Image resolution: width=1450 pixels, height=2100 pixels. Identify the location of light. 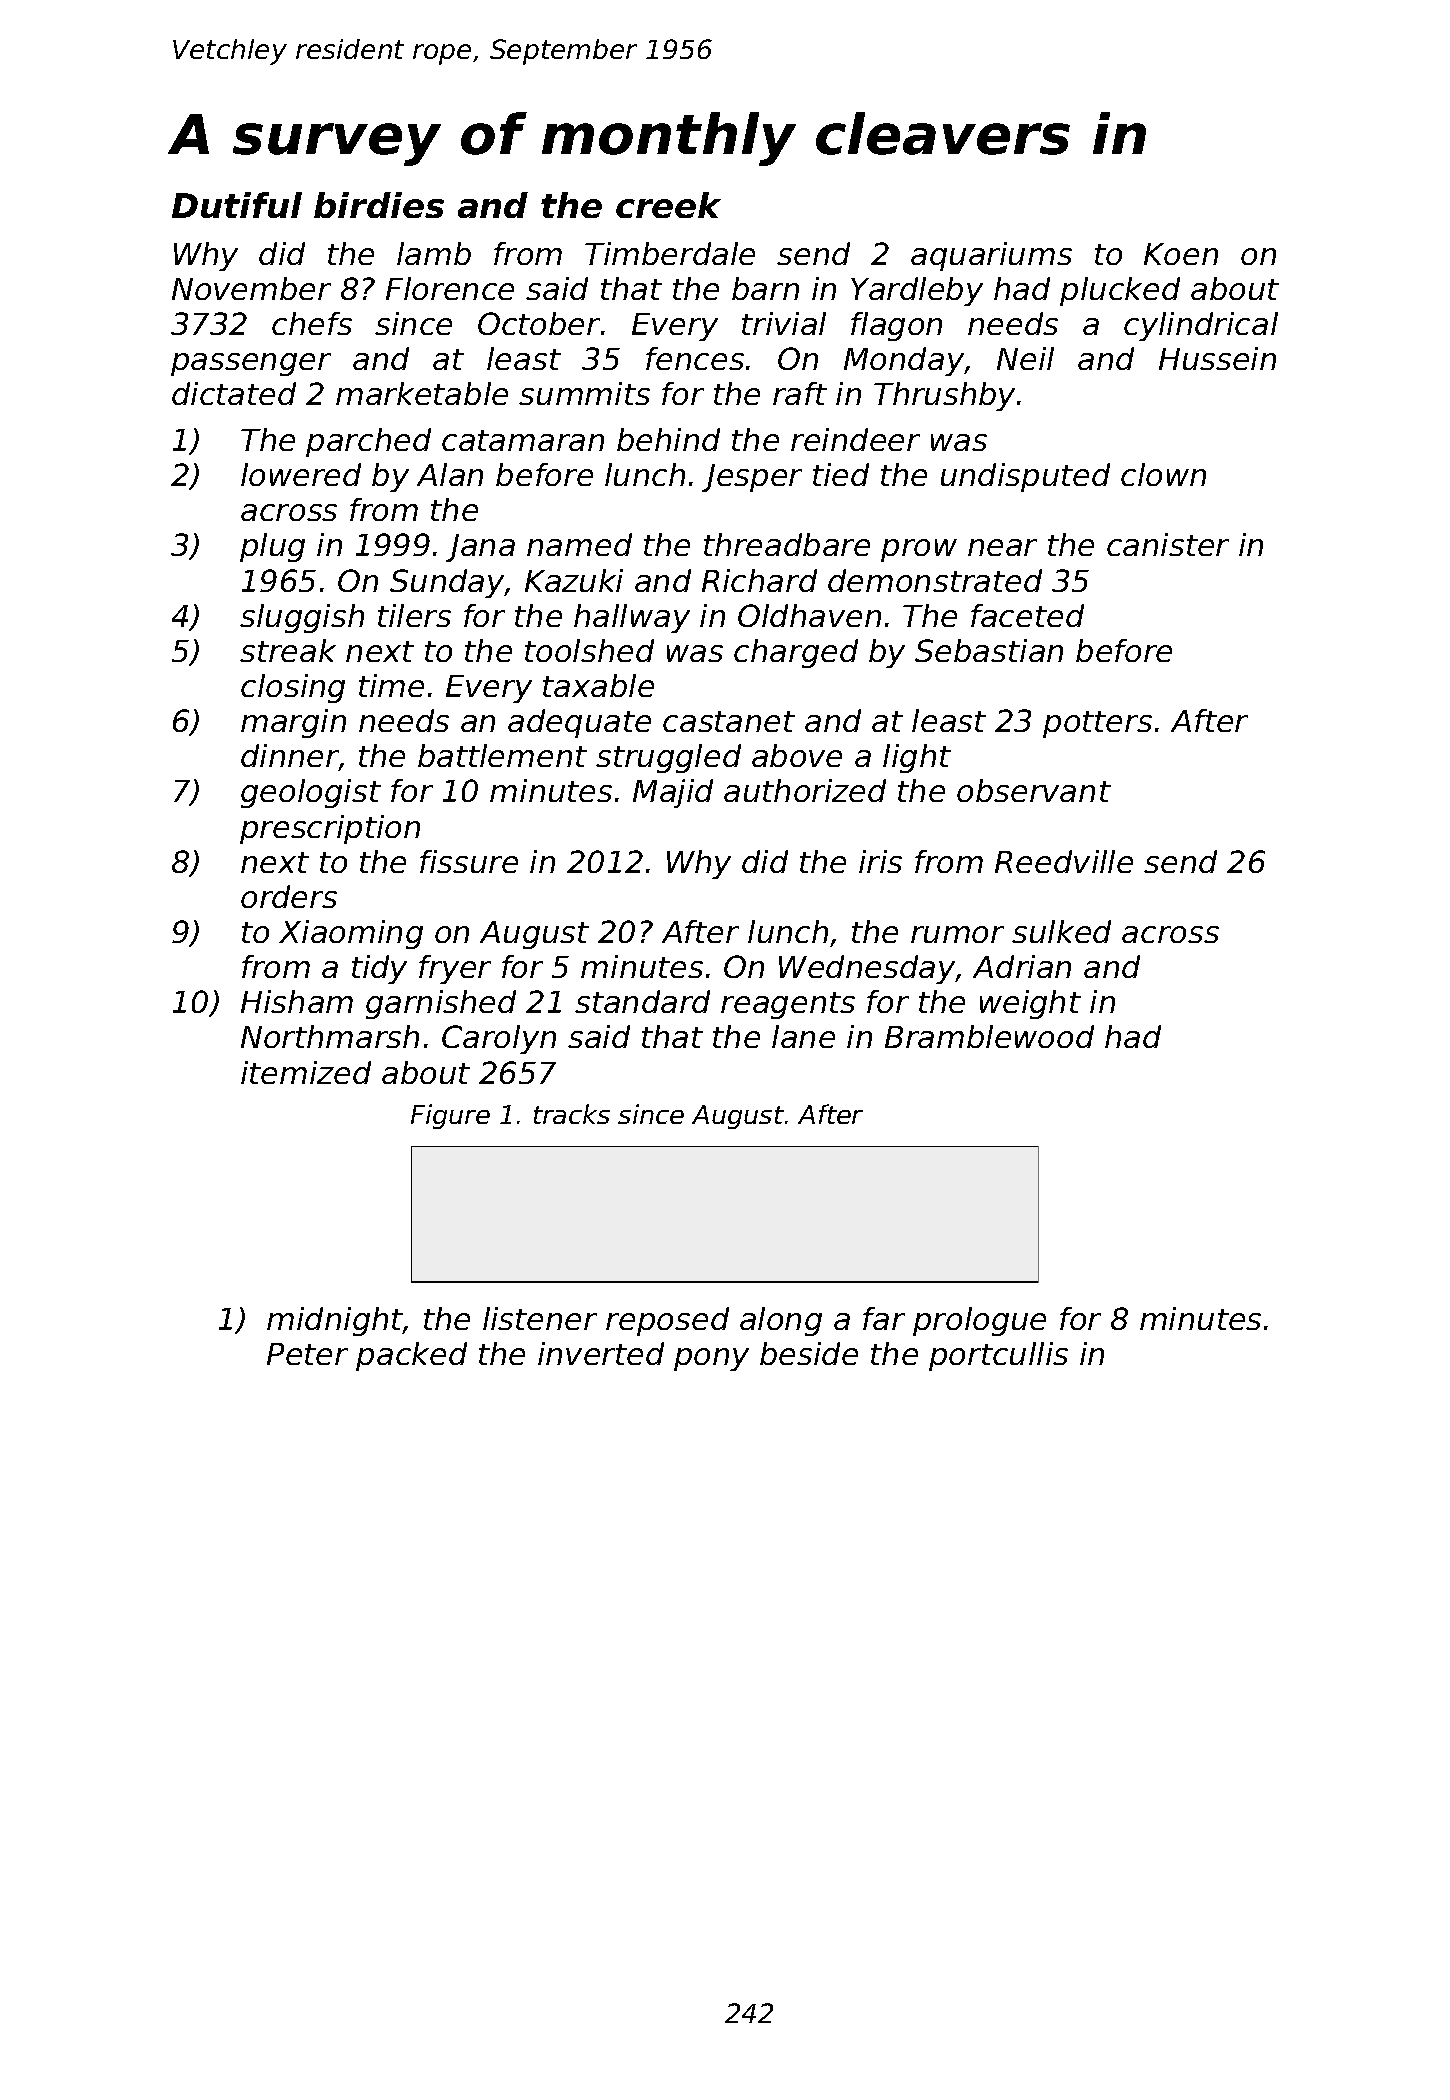
(917, 758).
